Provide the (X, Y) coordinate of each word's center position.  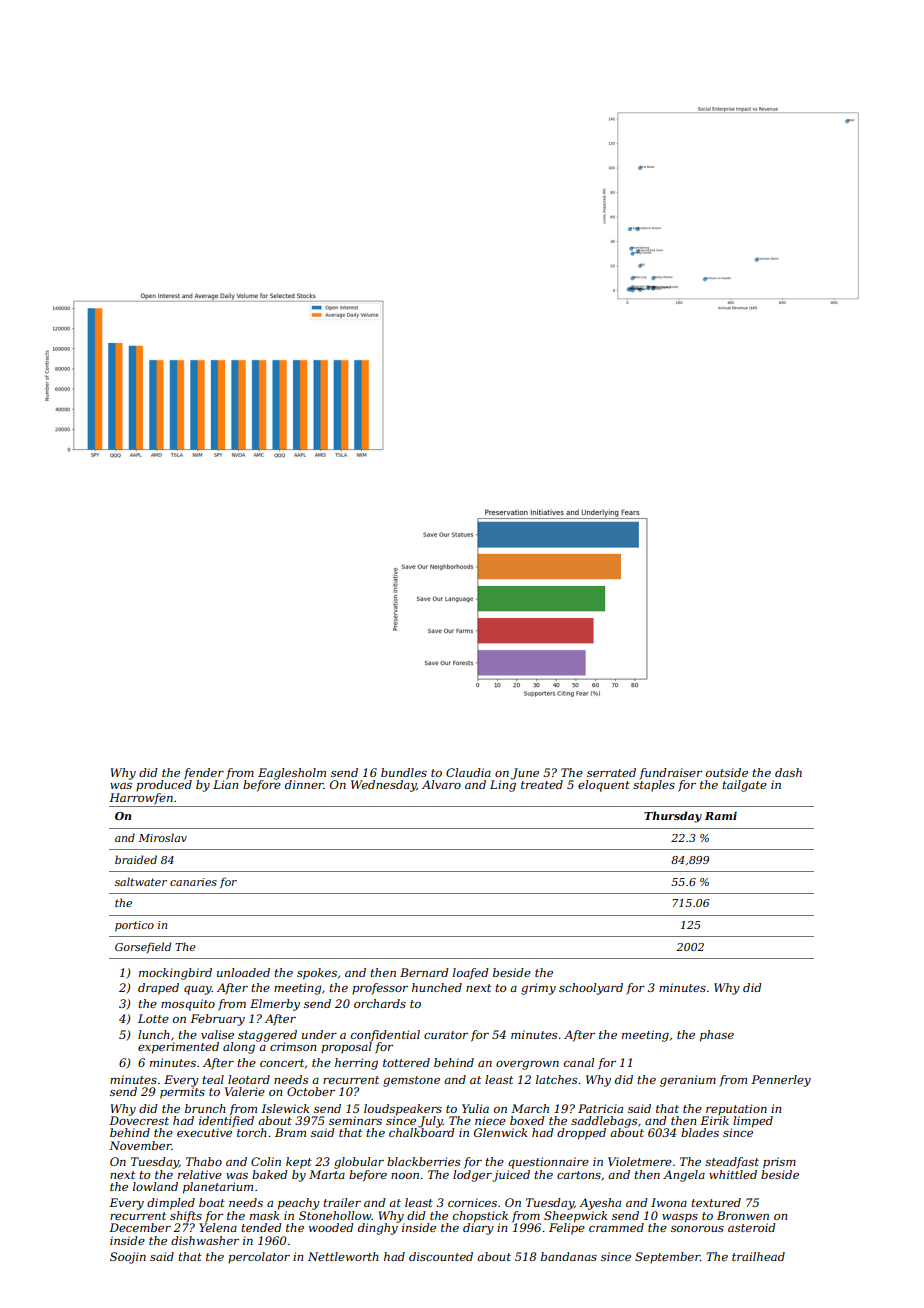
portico (134, 926)
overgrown (527, 1065)
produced (164, 786)
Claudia (468, 772)
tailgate (744, 786)
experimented (178, 1048)
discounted (441, 1256)
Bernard (424, 972)
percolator (259, 1258)
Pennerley (781, 1081)
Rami (721, 816)
